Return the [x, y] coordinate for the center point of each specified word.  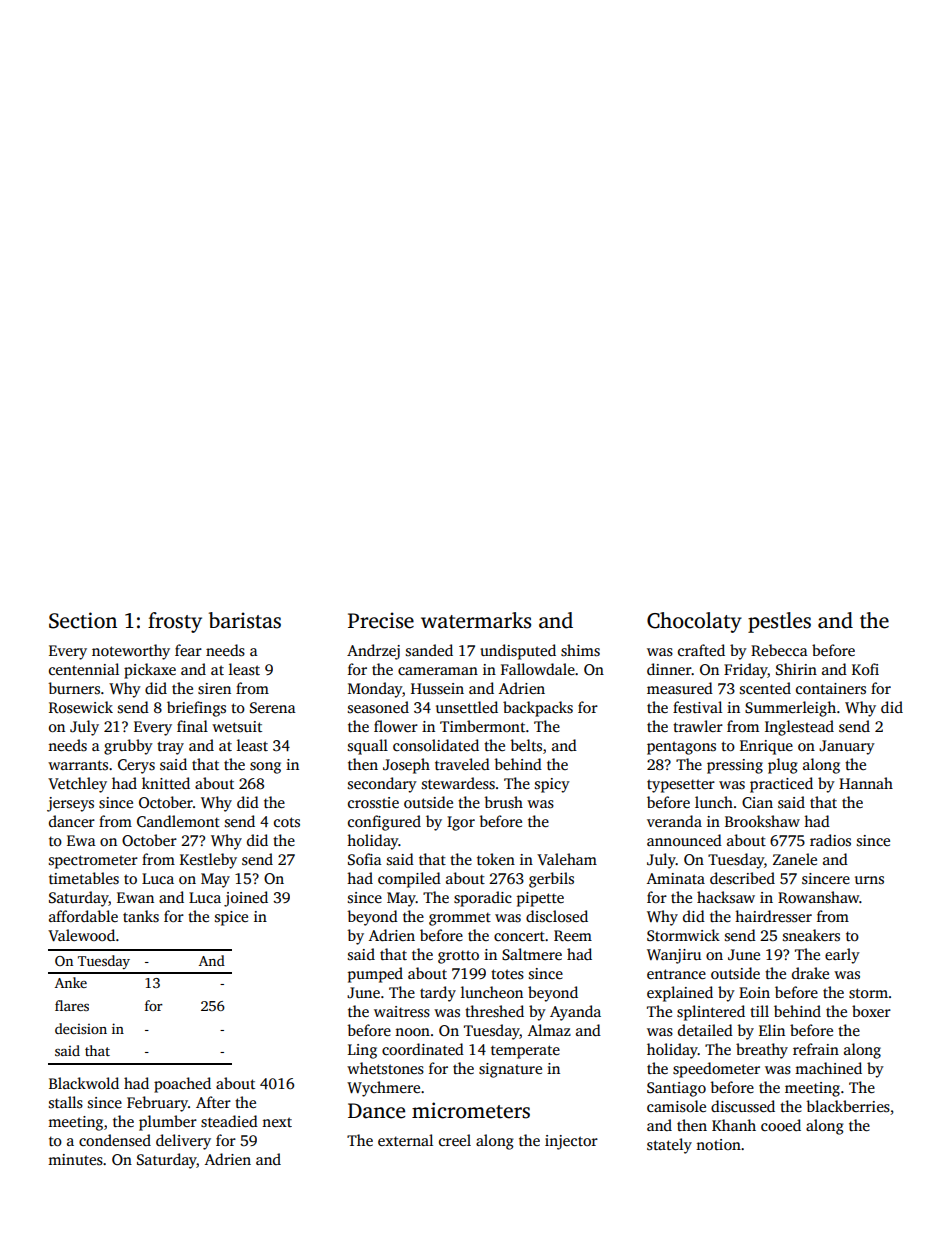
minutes [75, 1160]
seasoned [378, 707]
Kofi [865, 669]
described [742, 878]
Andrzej [373, 652]
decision [81, 1028]
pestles [779, 622]
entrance [676, 974]
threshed [494, 1011]
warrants [78, 765]
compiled [409, 880]
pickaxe [150, 671]
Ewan [135, 897]
